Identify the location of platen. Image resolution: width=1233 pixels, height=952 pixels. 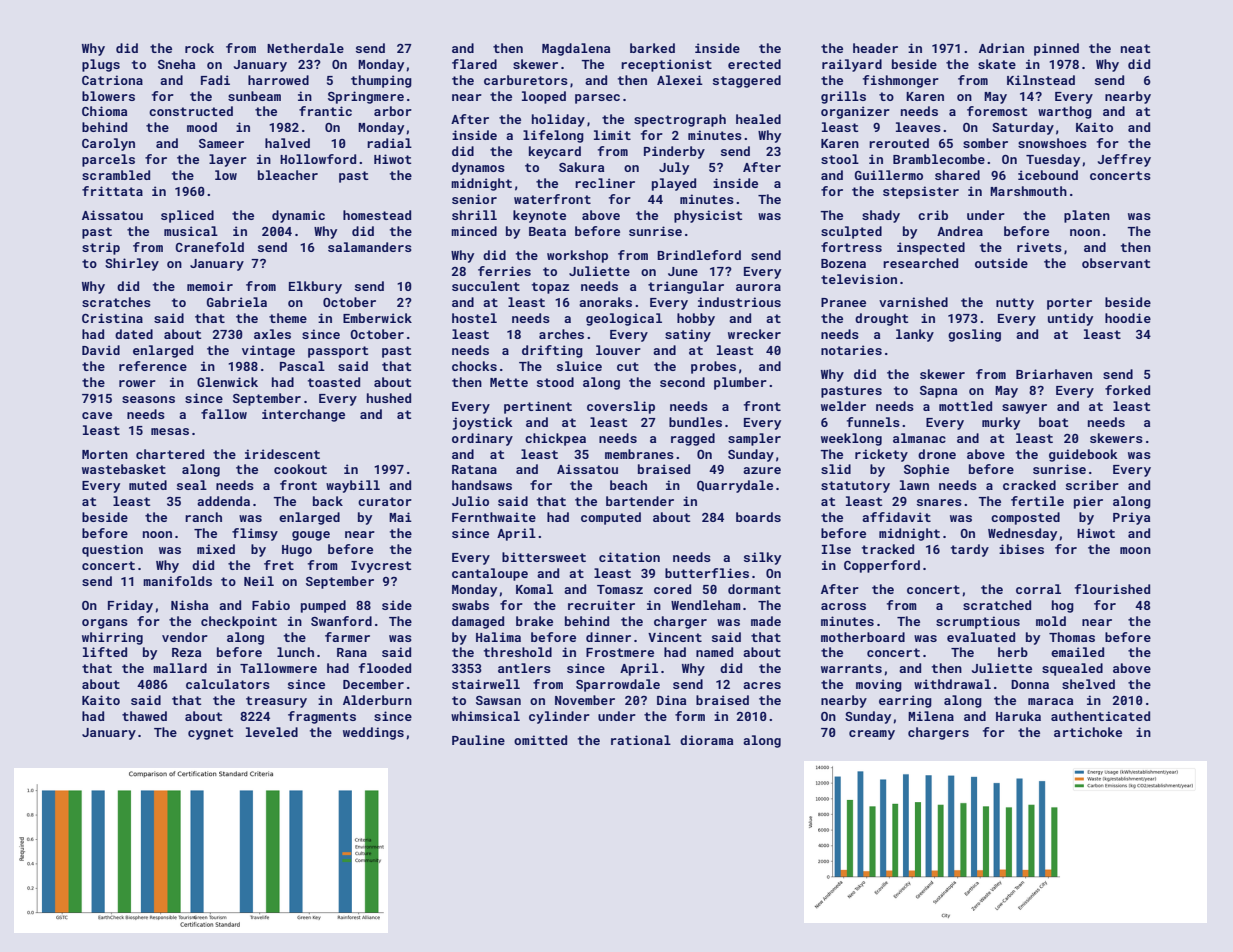
(1087, 216).
